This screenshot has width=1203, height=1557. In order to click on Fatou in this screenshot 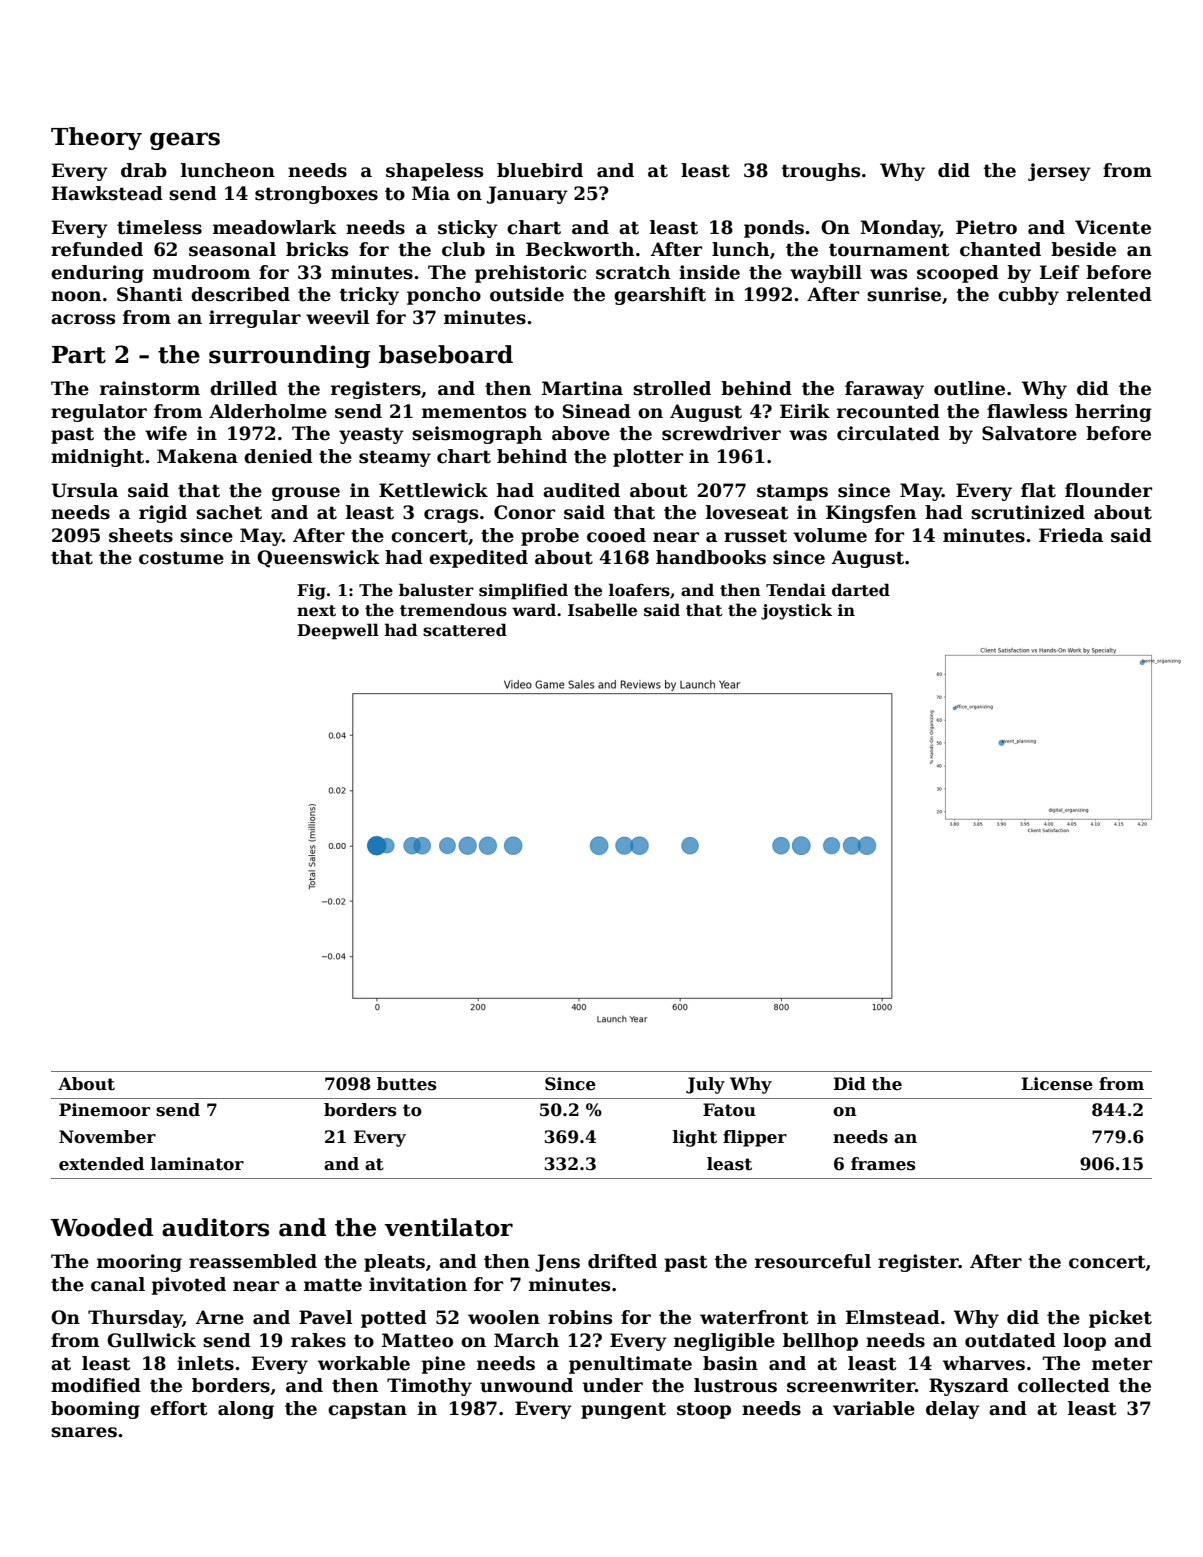, I will do `click(729, 1110)`.
